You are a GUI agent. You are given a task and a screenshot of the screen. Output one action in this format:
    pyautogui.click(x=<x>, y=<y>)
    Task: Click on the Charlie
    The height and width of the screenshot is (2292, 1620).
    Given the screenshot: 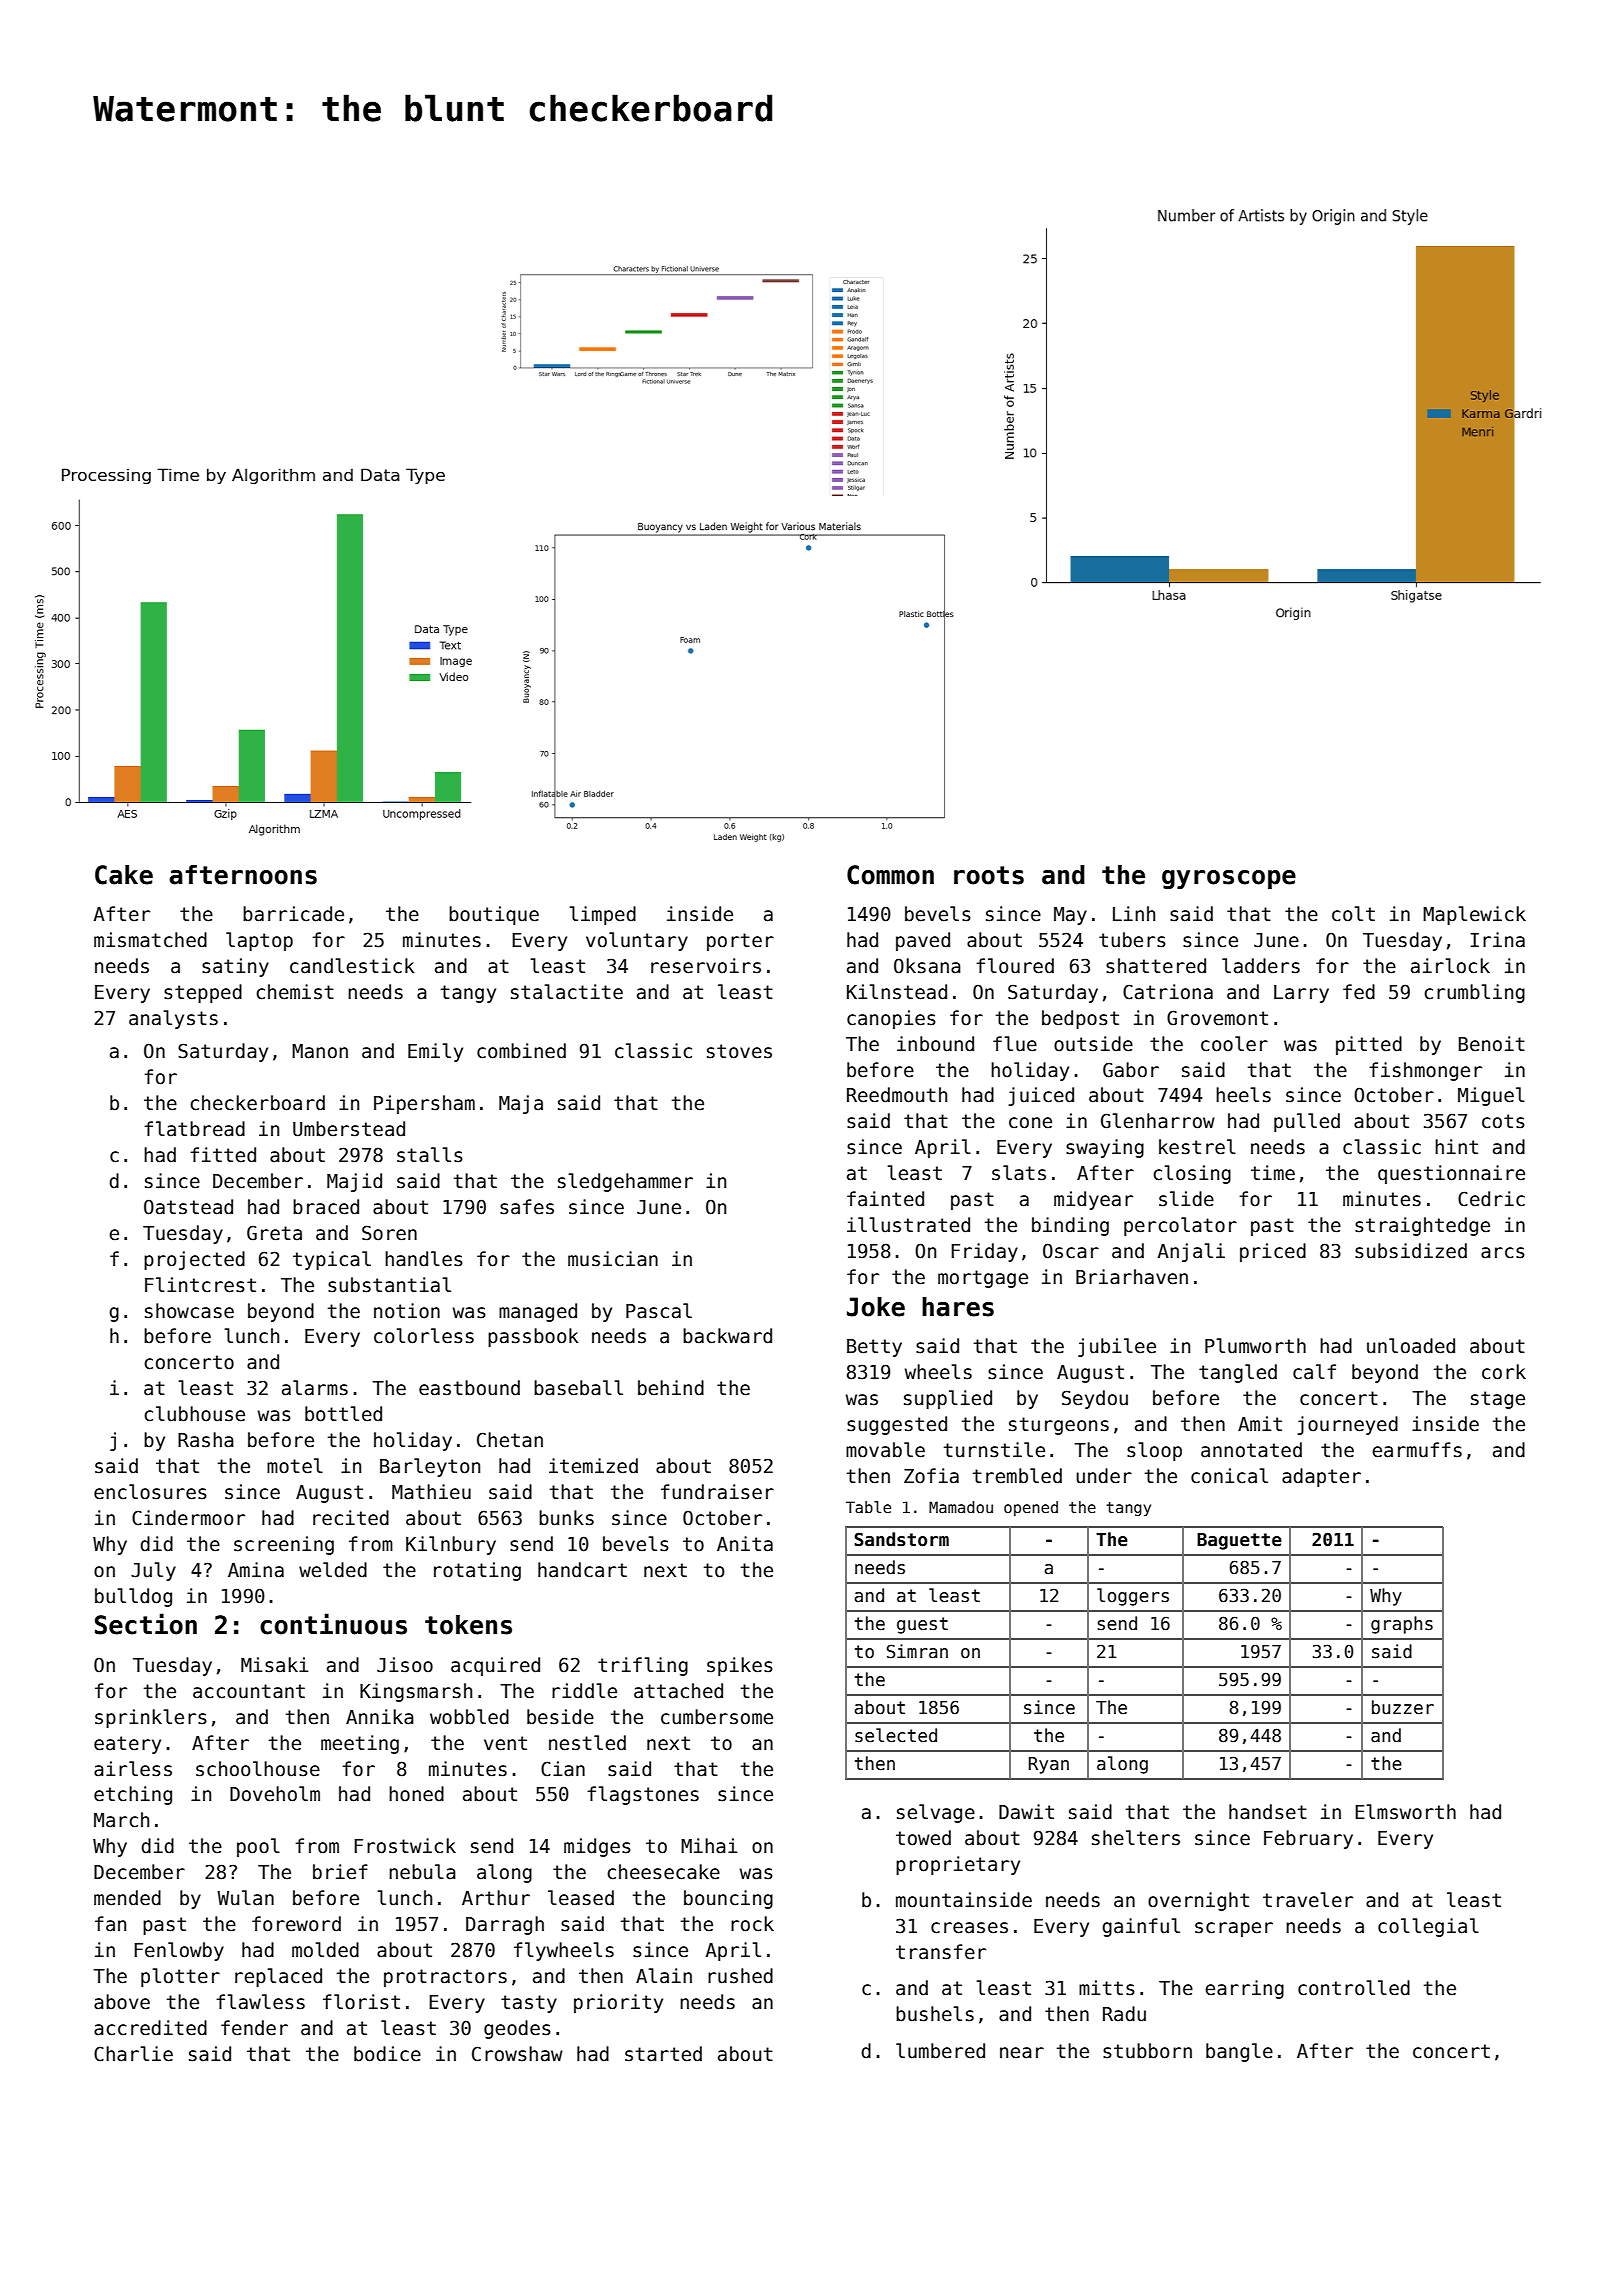 What is the action you would take?
    pyautogui.click(x=133, y=2054)
